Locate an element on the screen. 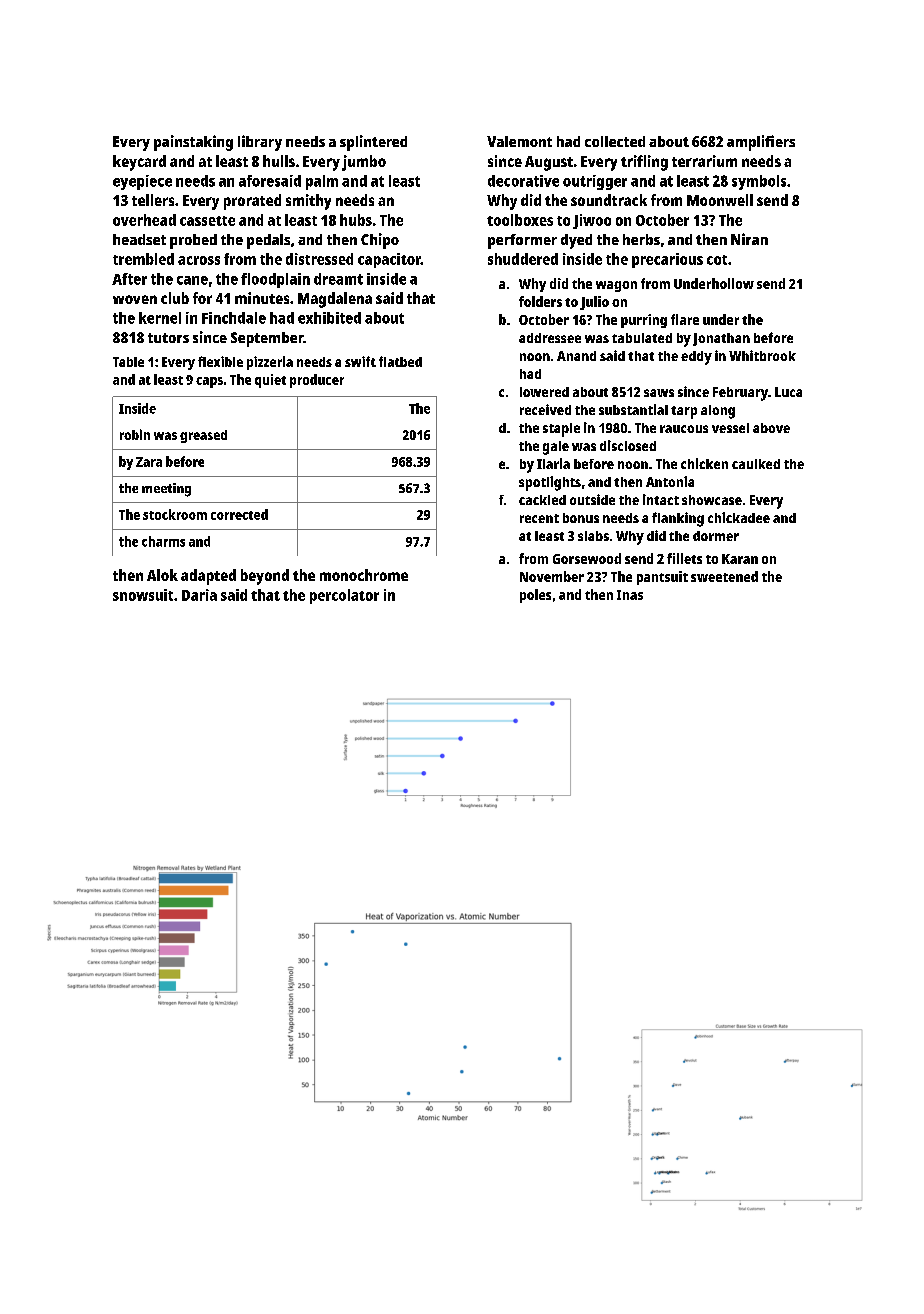 Image resolution: width=924 pixels, height=1314 pixels. symbols is located at coordinates (759, 182).
